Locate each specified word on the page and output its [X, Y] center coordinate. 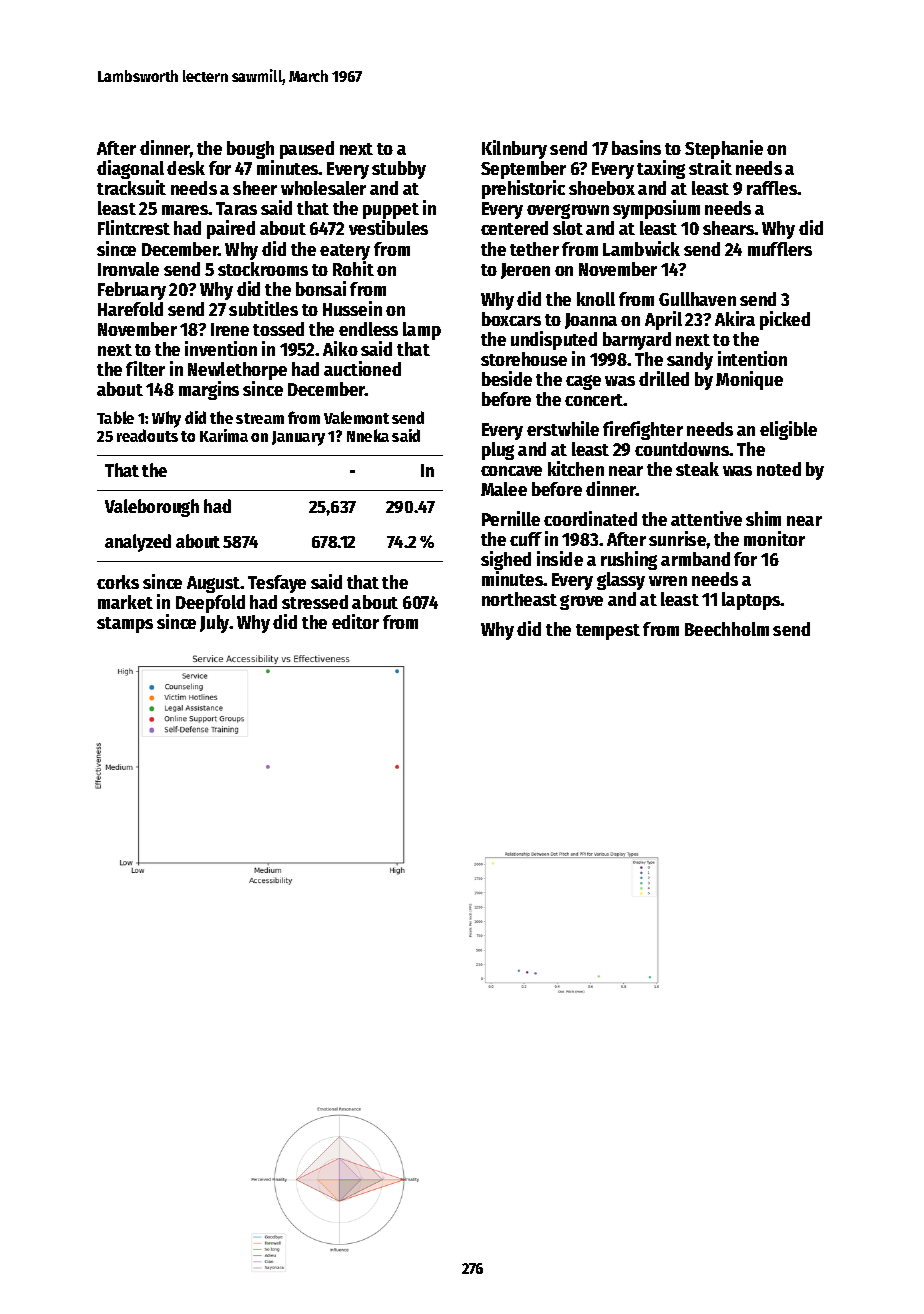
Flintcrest [134, 227]
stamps [125, 625]
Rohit [353, 268]
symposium [656, 209]
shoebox [602, 188]
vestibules [388, 227]
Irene [230, 329]
